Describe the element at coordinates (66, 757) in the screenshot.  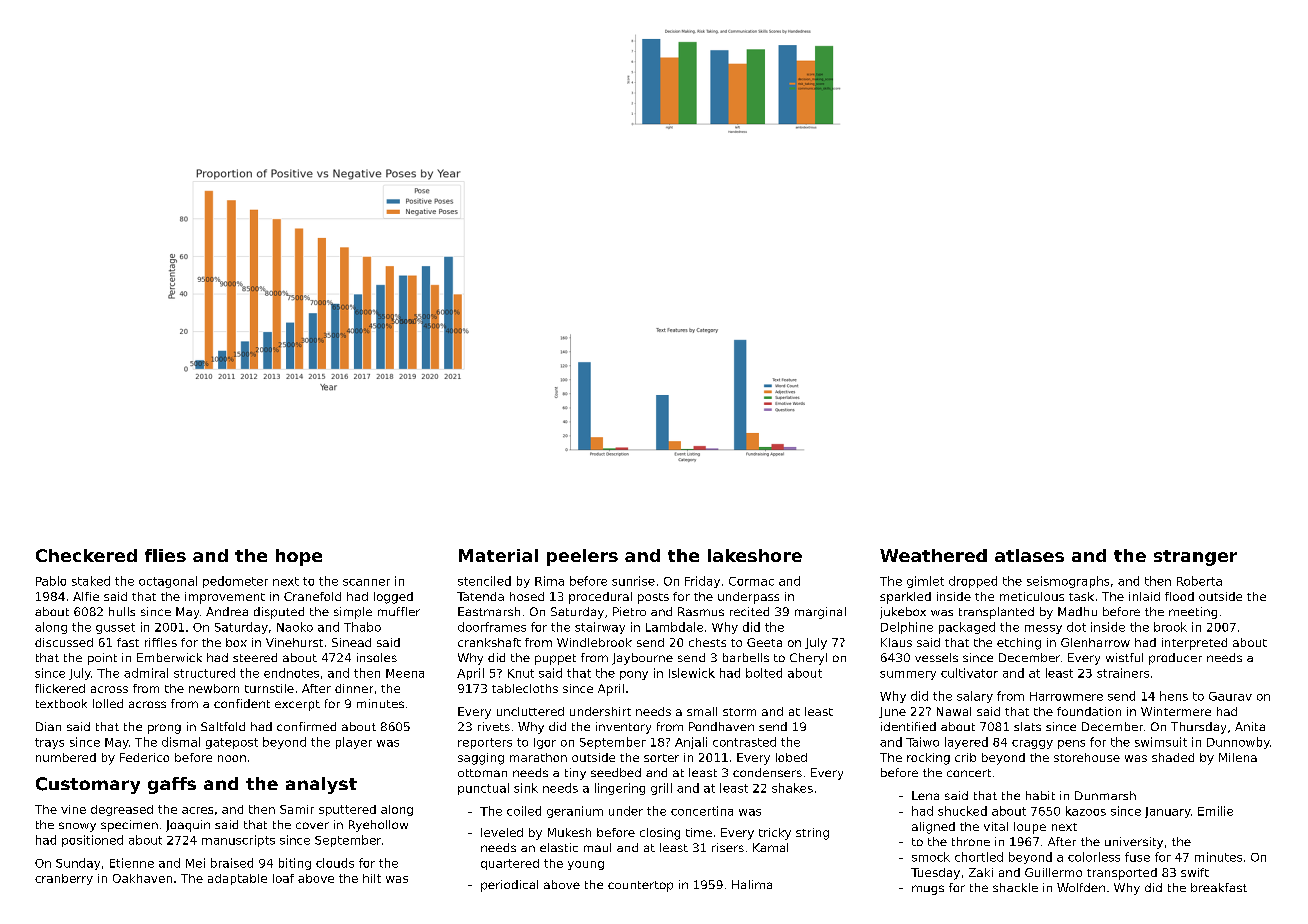
I see `numbered` at that location.
